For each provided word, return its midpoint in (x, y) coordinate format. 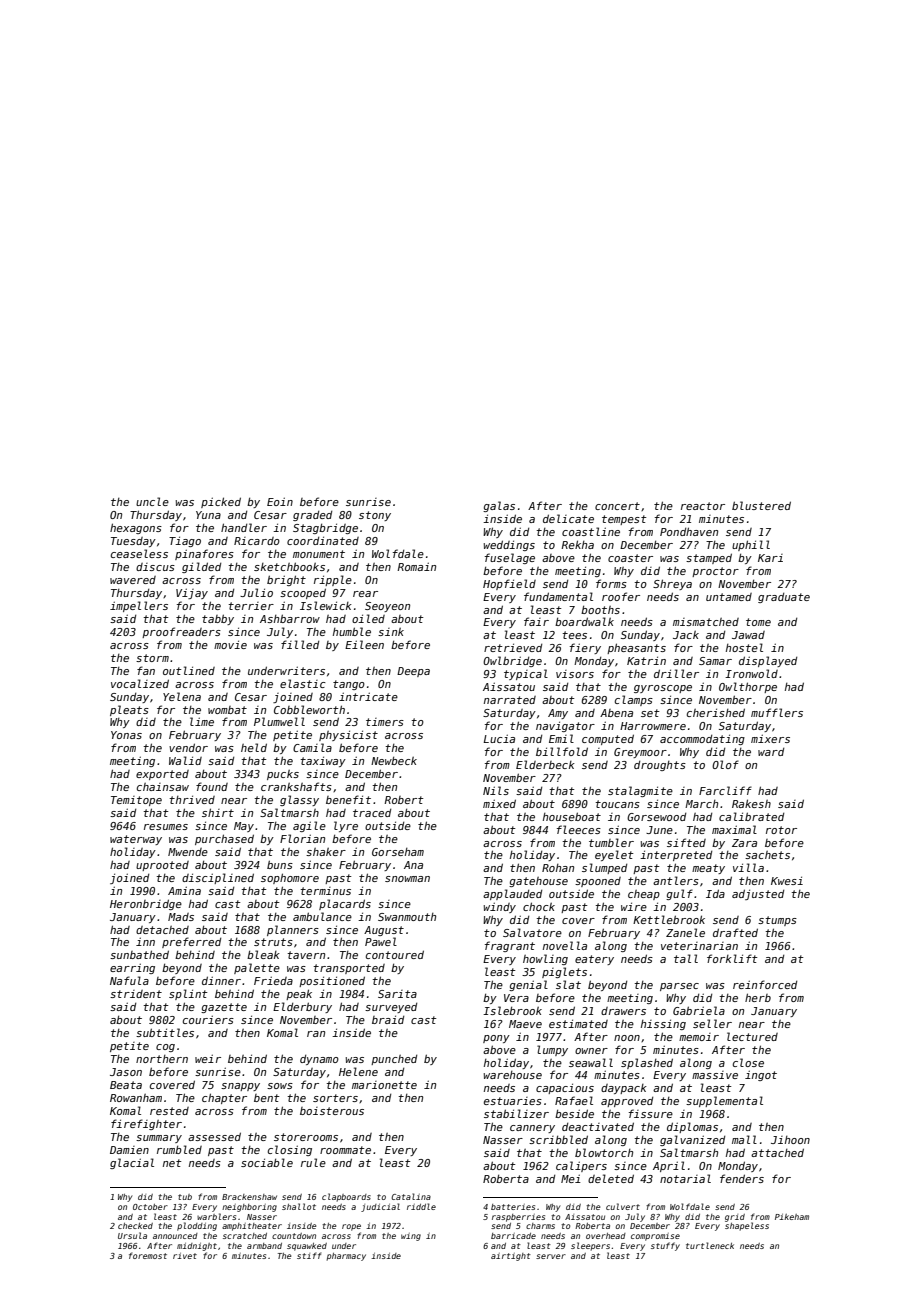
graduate (784, 598)
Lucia (499, 738)
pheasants (636, 648)
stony (375, 516)
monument (319, 554)
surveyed (391, 1008)
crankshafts (296, 786)
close (748, 1062)
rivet (185, 1256)
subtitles (165, 1032)
